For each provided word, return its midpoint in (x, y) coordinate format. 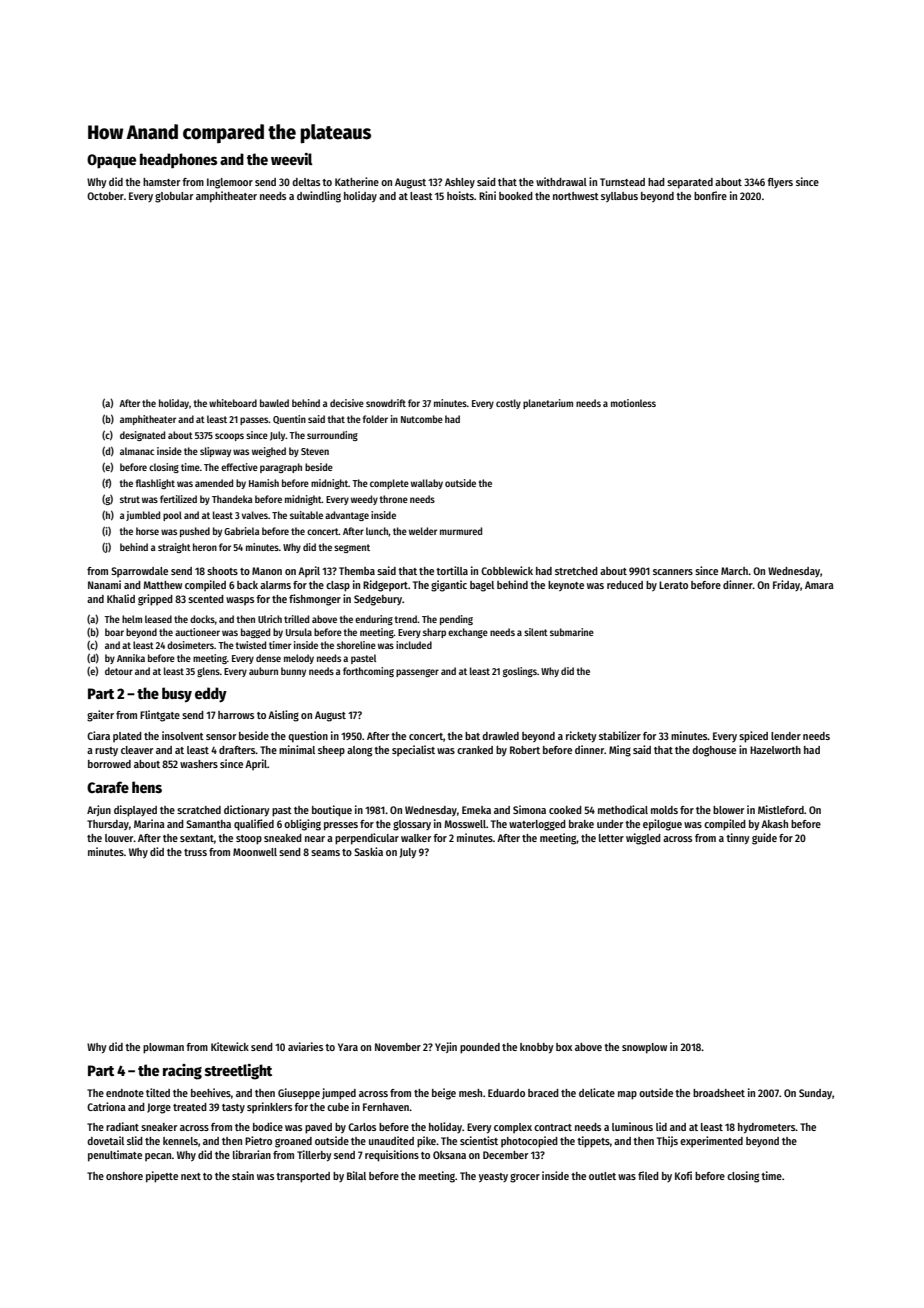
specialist (413, 750)
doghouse (714, 751)
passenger (417, 673)
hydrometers (767, 1128)
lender (786, 736)
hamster (161, 182)
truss (195, 852)
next (191, 1176)
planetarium (548, 404)
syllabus (619, 197)
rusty (106, 751)
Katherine (357, 181)
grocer (525, 1178)
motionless (633, 403)
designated (142, 436)
